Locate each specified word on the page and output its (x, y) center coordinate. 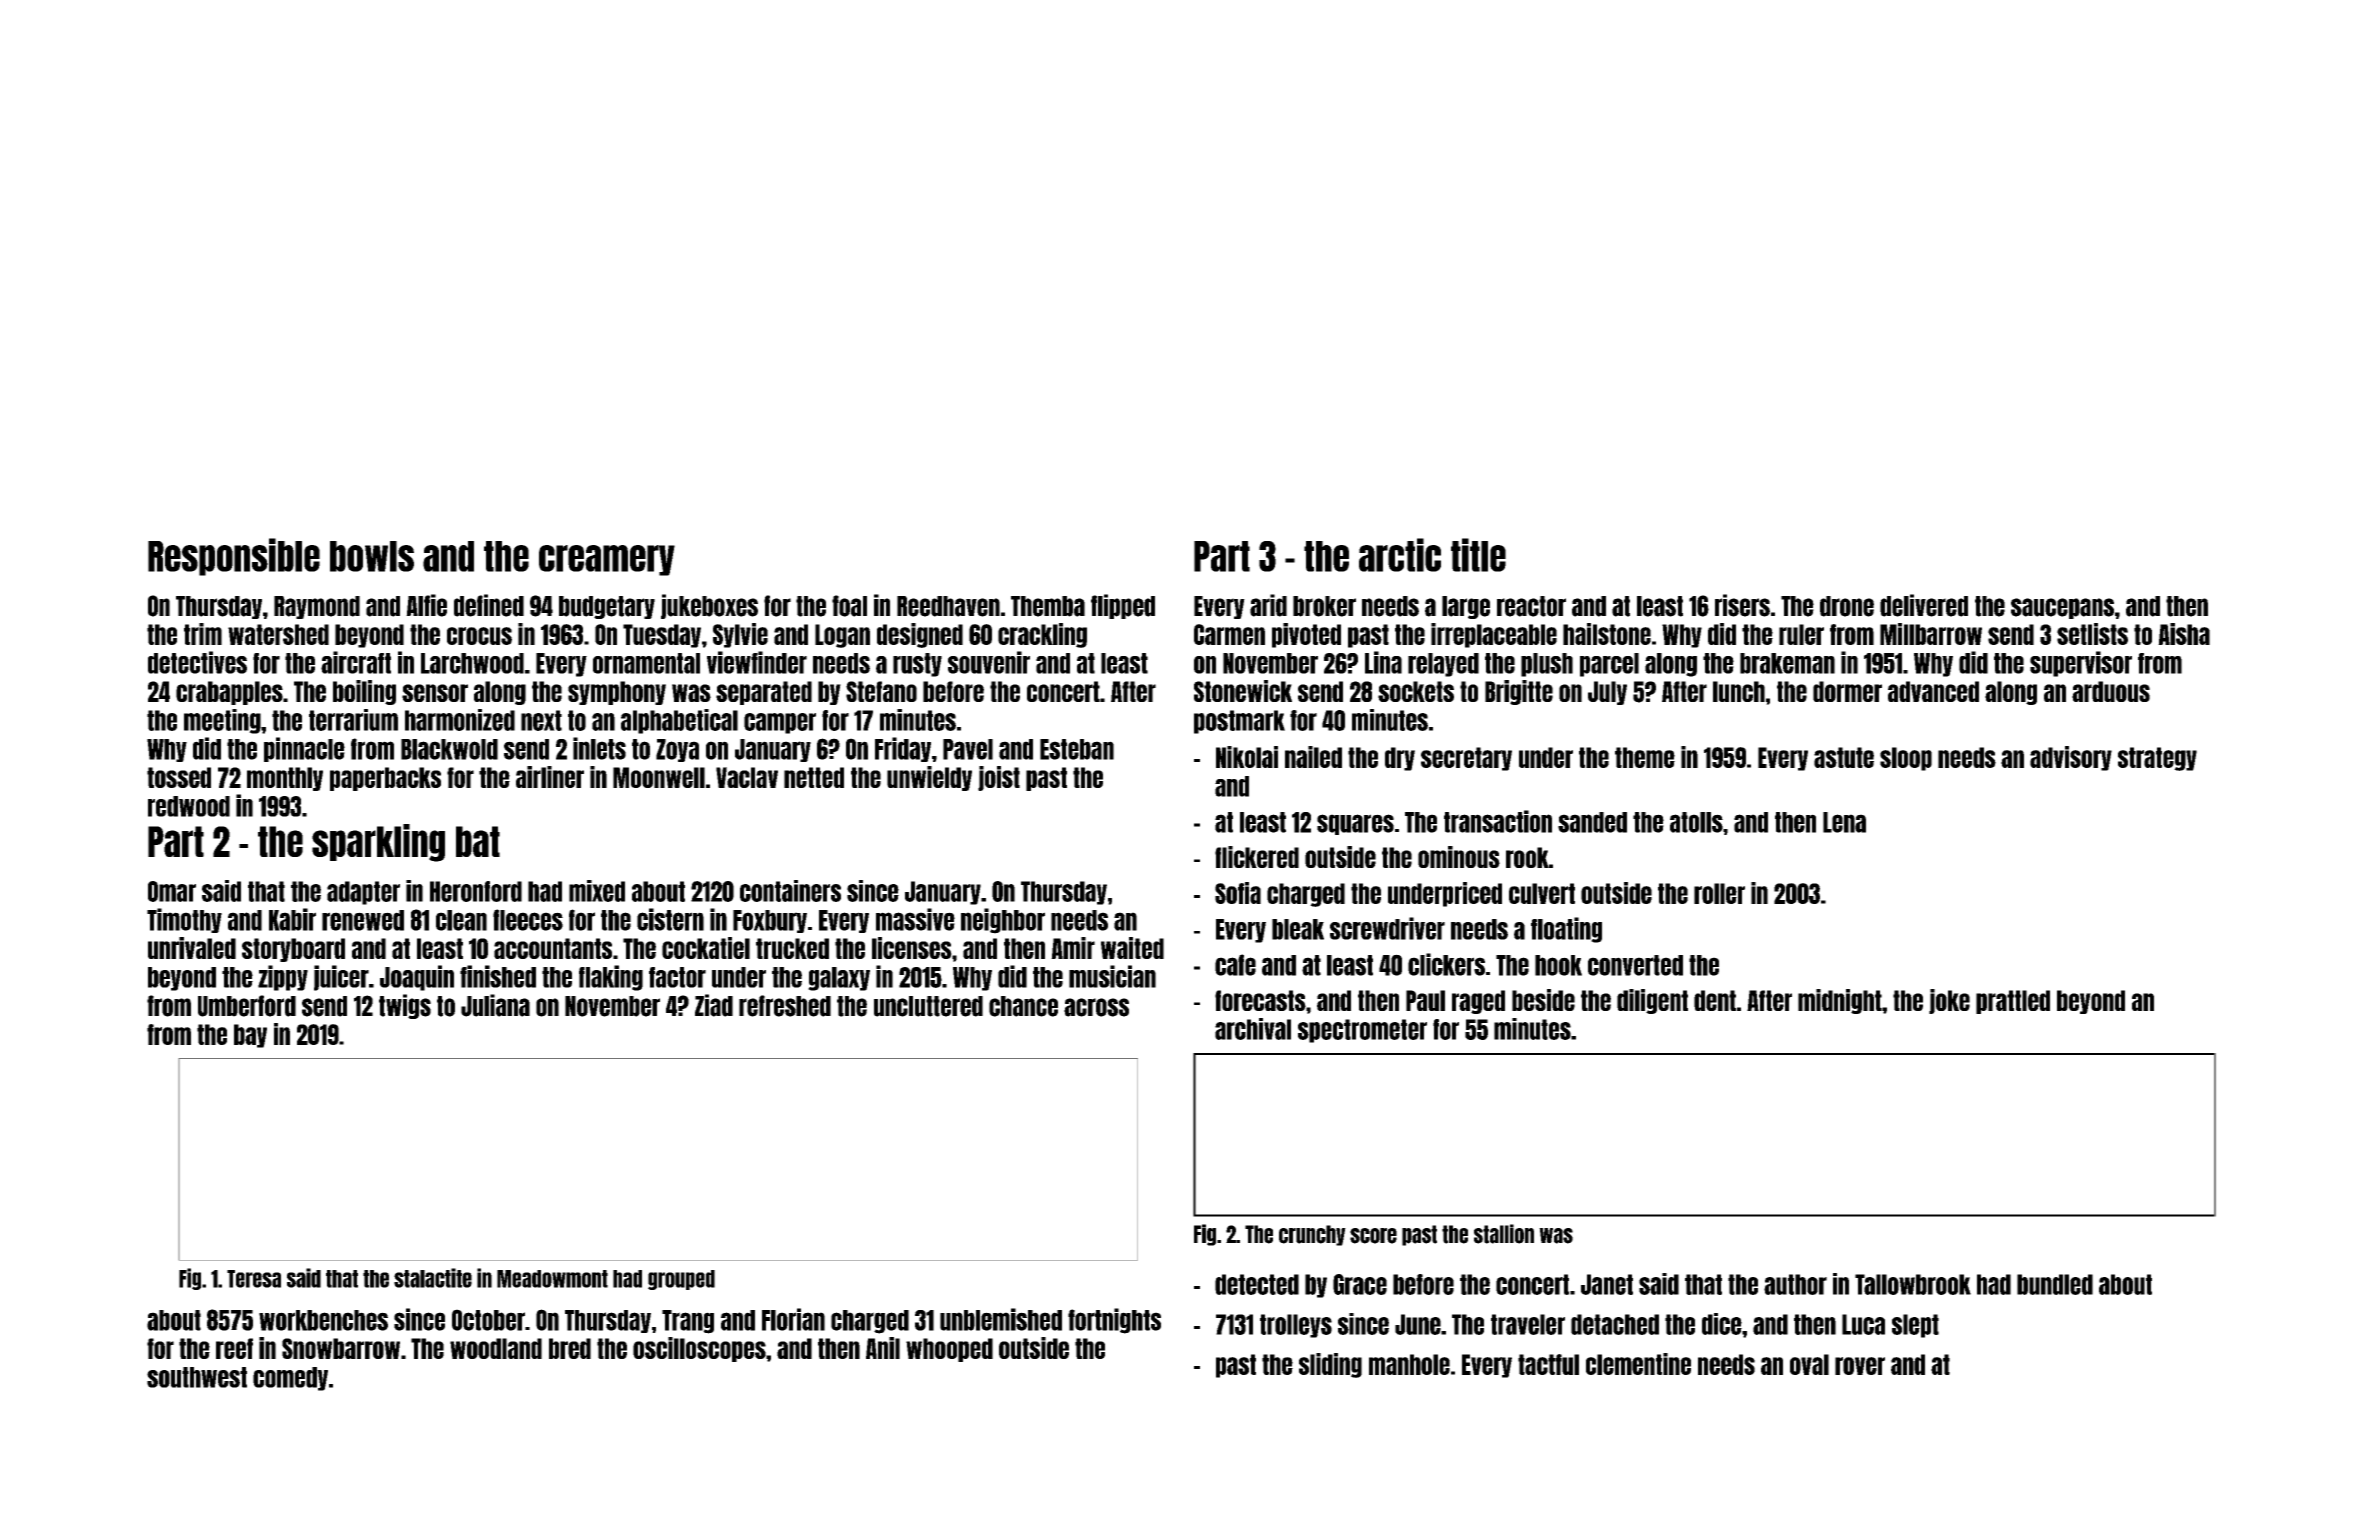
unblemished (1001, 1319)
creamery (607, 560)
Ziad (714, 1005)
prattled (2013, 1002)
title (1478, 555)
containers (790, 891)
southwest (197, 1377)
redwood (189, 806)
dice (1722, 1324)
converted (1635, 965)
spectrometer (1362, 1031)
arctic (1400, 555)
